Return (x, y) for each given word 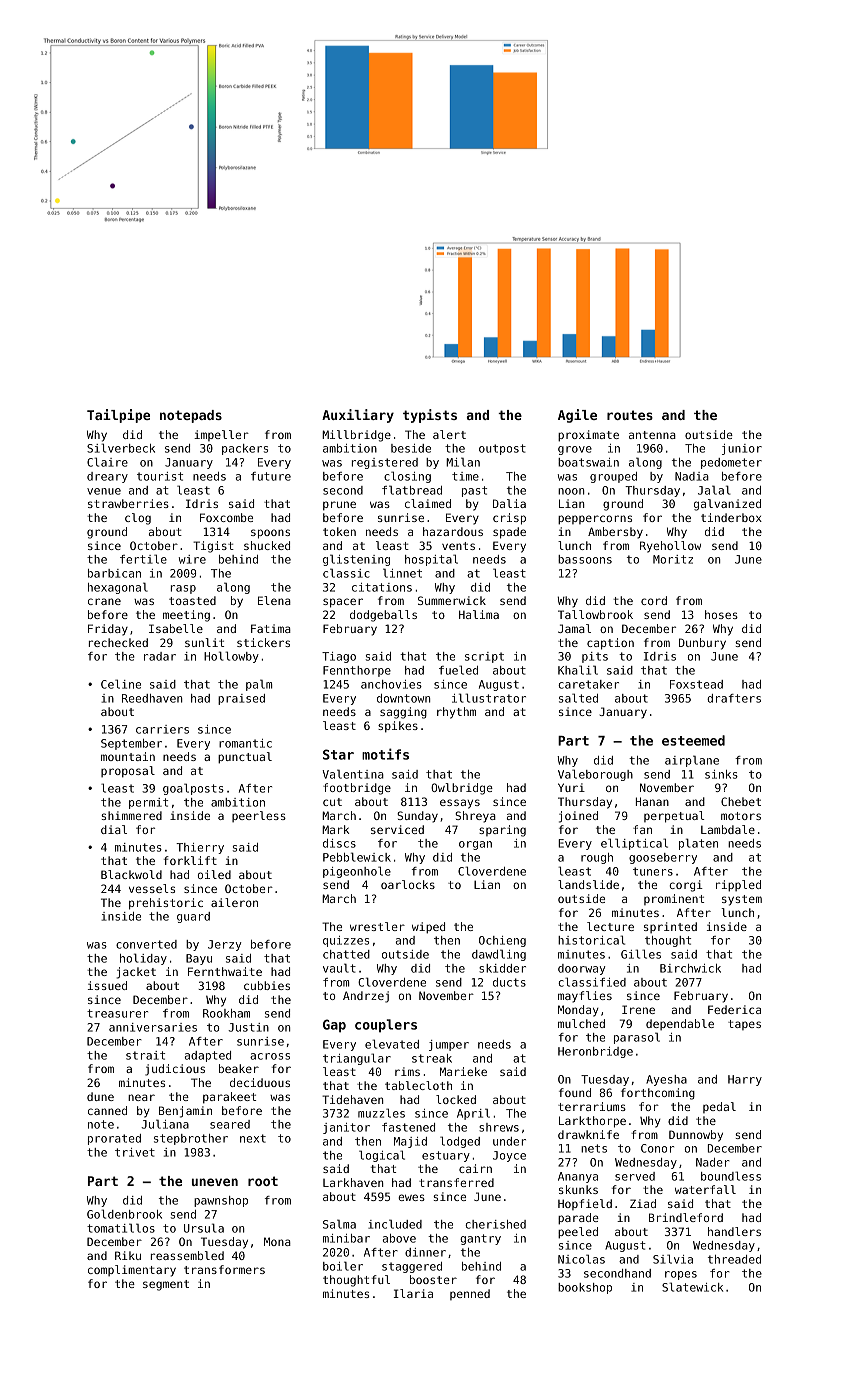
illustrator (489, 698)
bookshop (585, 1288)
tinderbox (731, 517)
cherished (495, 1224)
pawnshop (221, 1201)
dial (114, 829)
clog (138, 519)
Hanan (652, 801)
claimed (428, 503)
